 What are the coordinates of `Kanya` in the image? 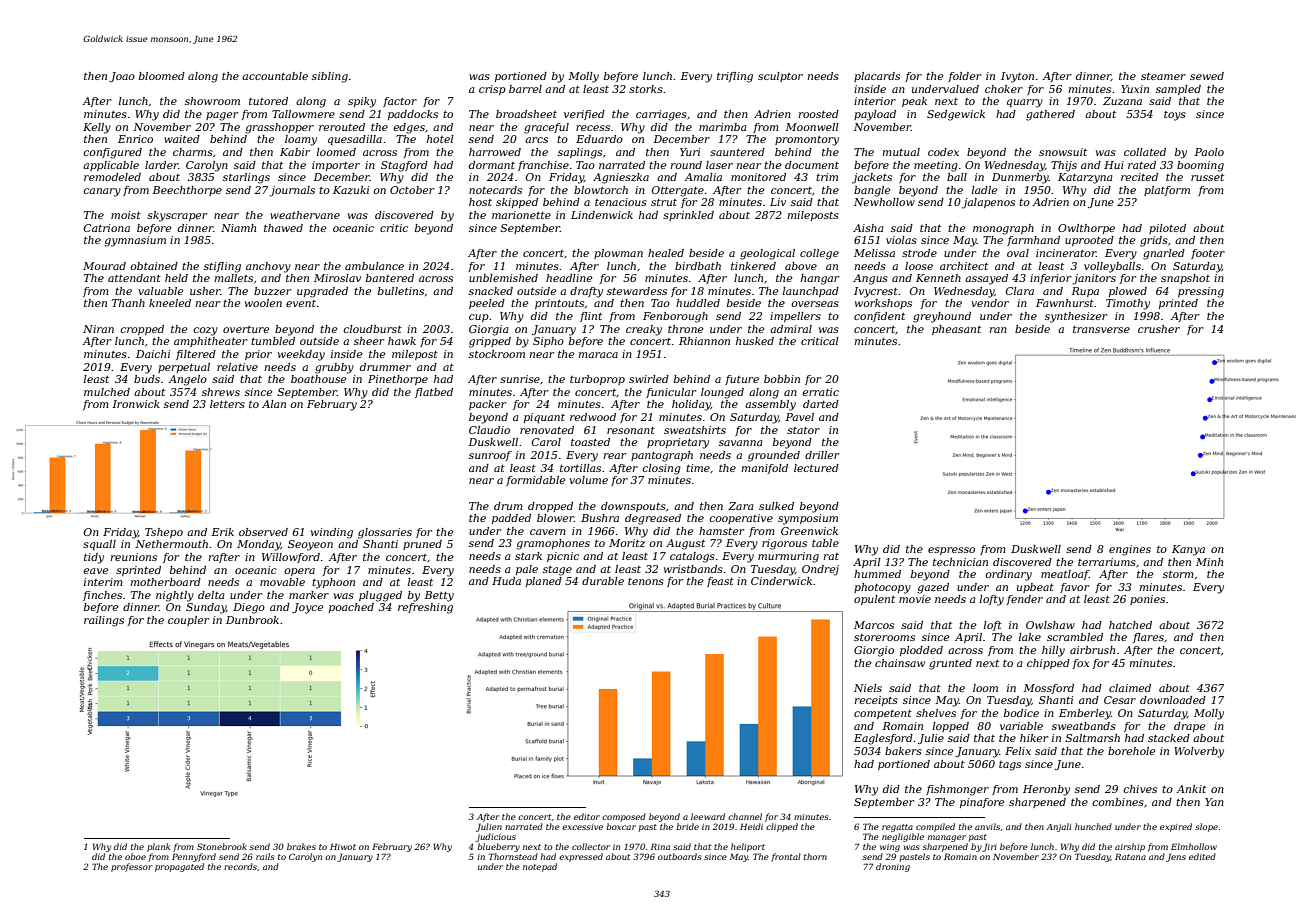 It's located at (1188, 550).
